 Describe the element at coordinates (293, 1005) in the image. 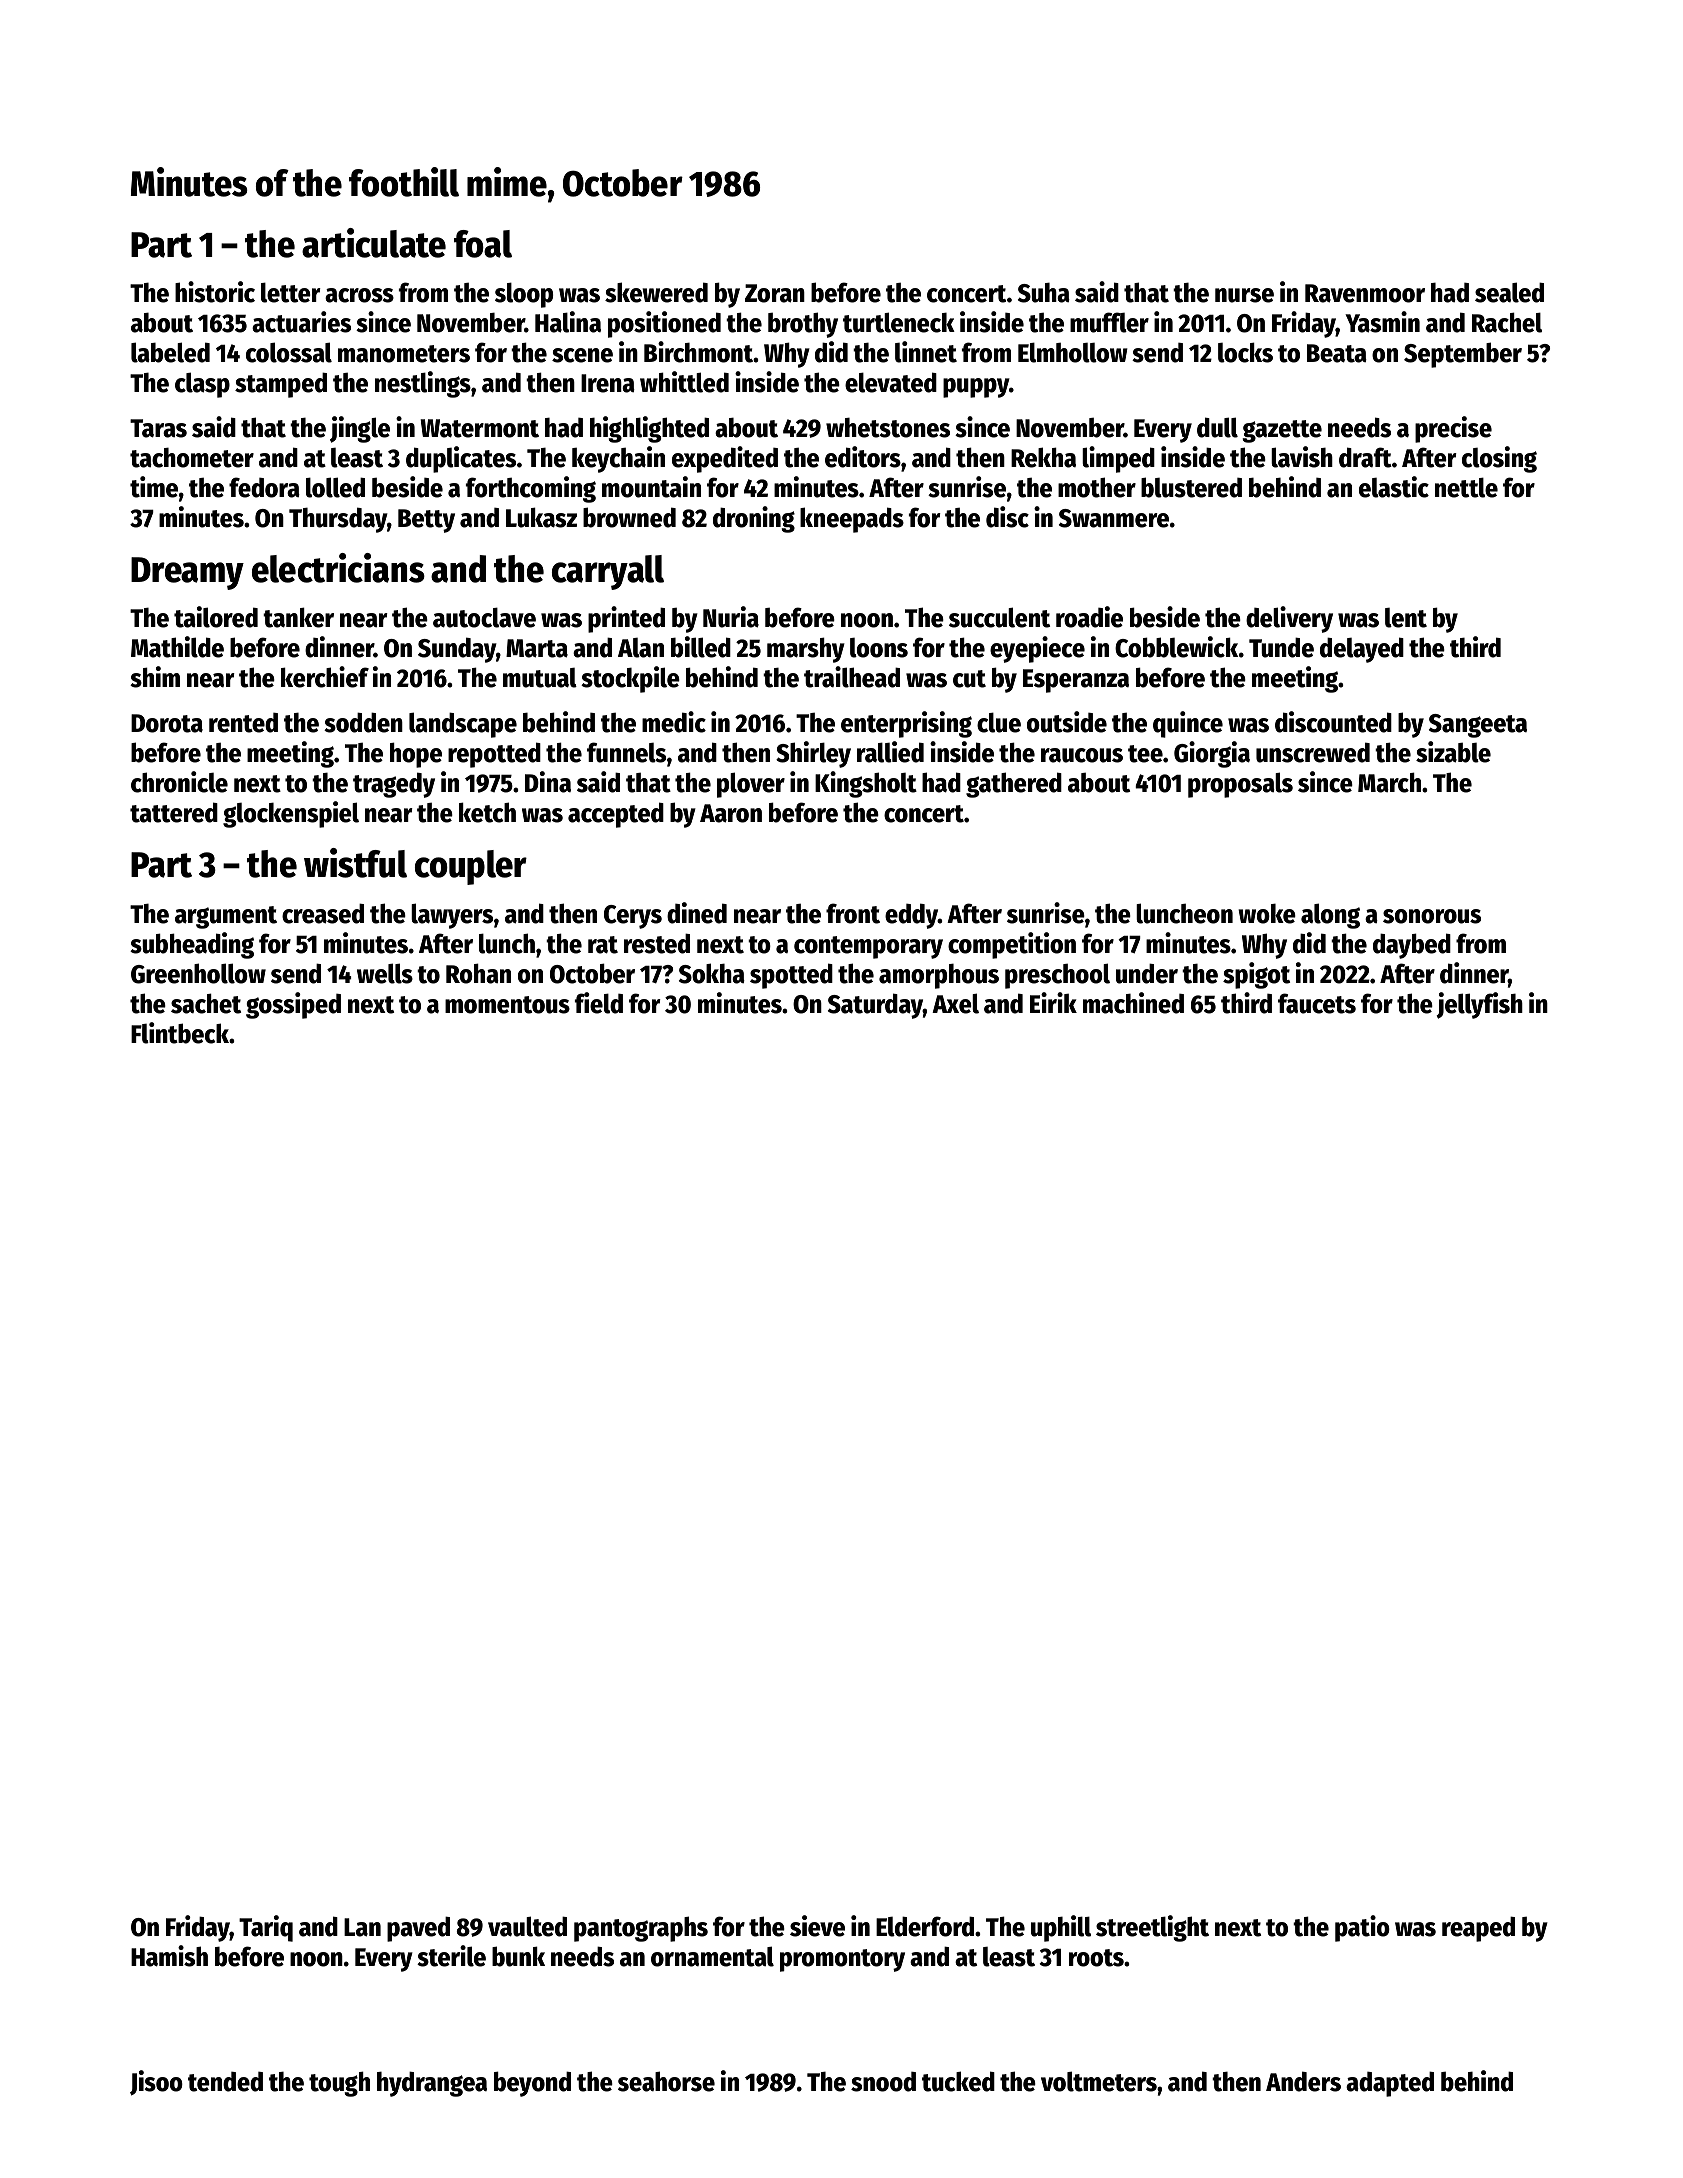

I see `gossiped` at that location.
